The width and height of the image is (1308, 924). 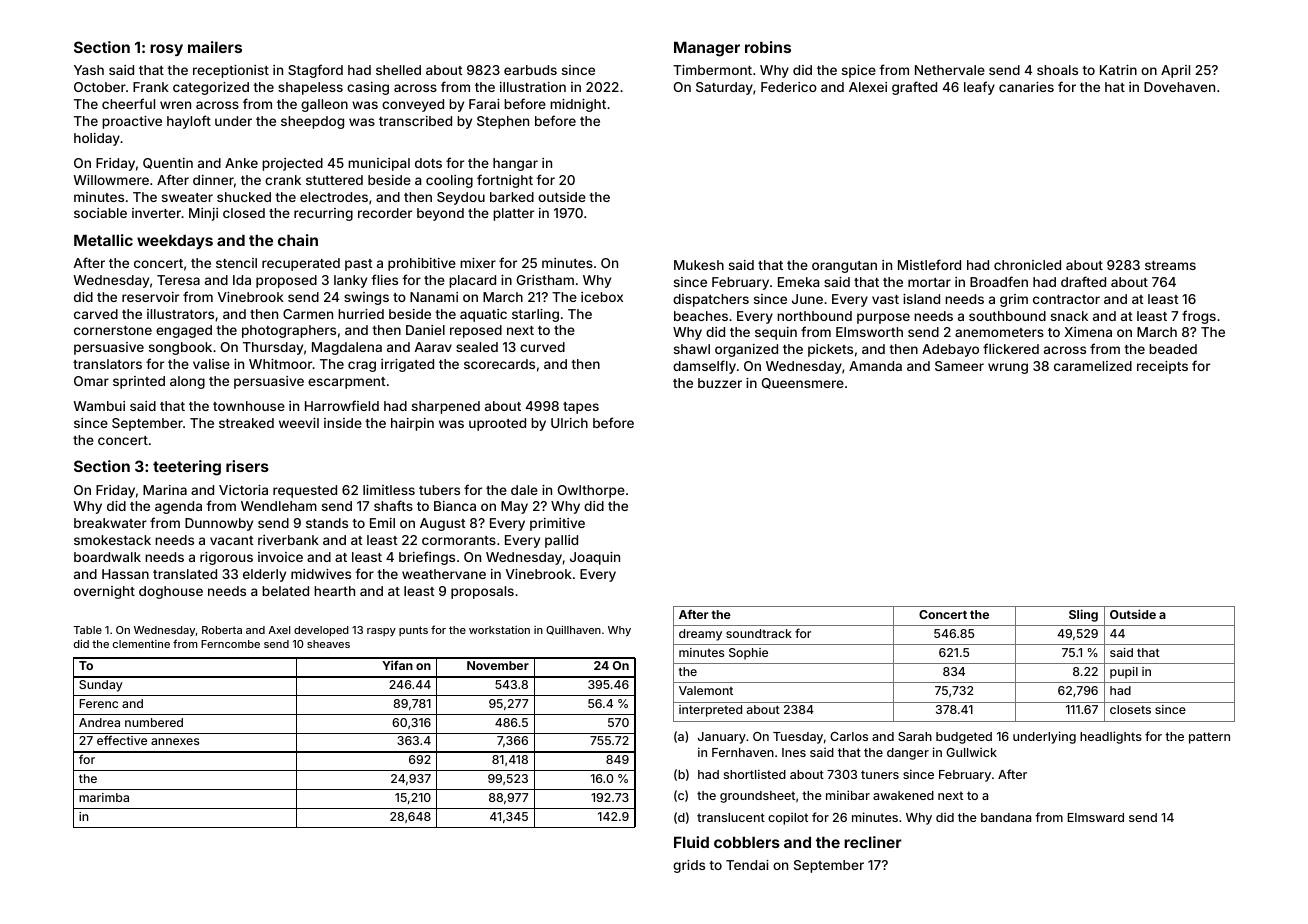 What do you see at coordinates (921, 299) in the image?
I see `island` at bounding box center [921, 299].
